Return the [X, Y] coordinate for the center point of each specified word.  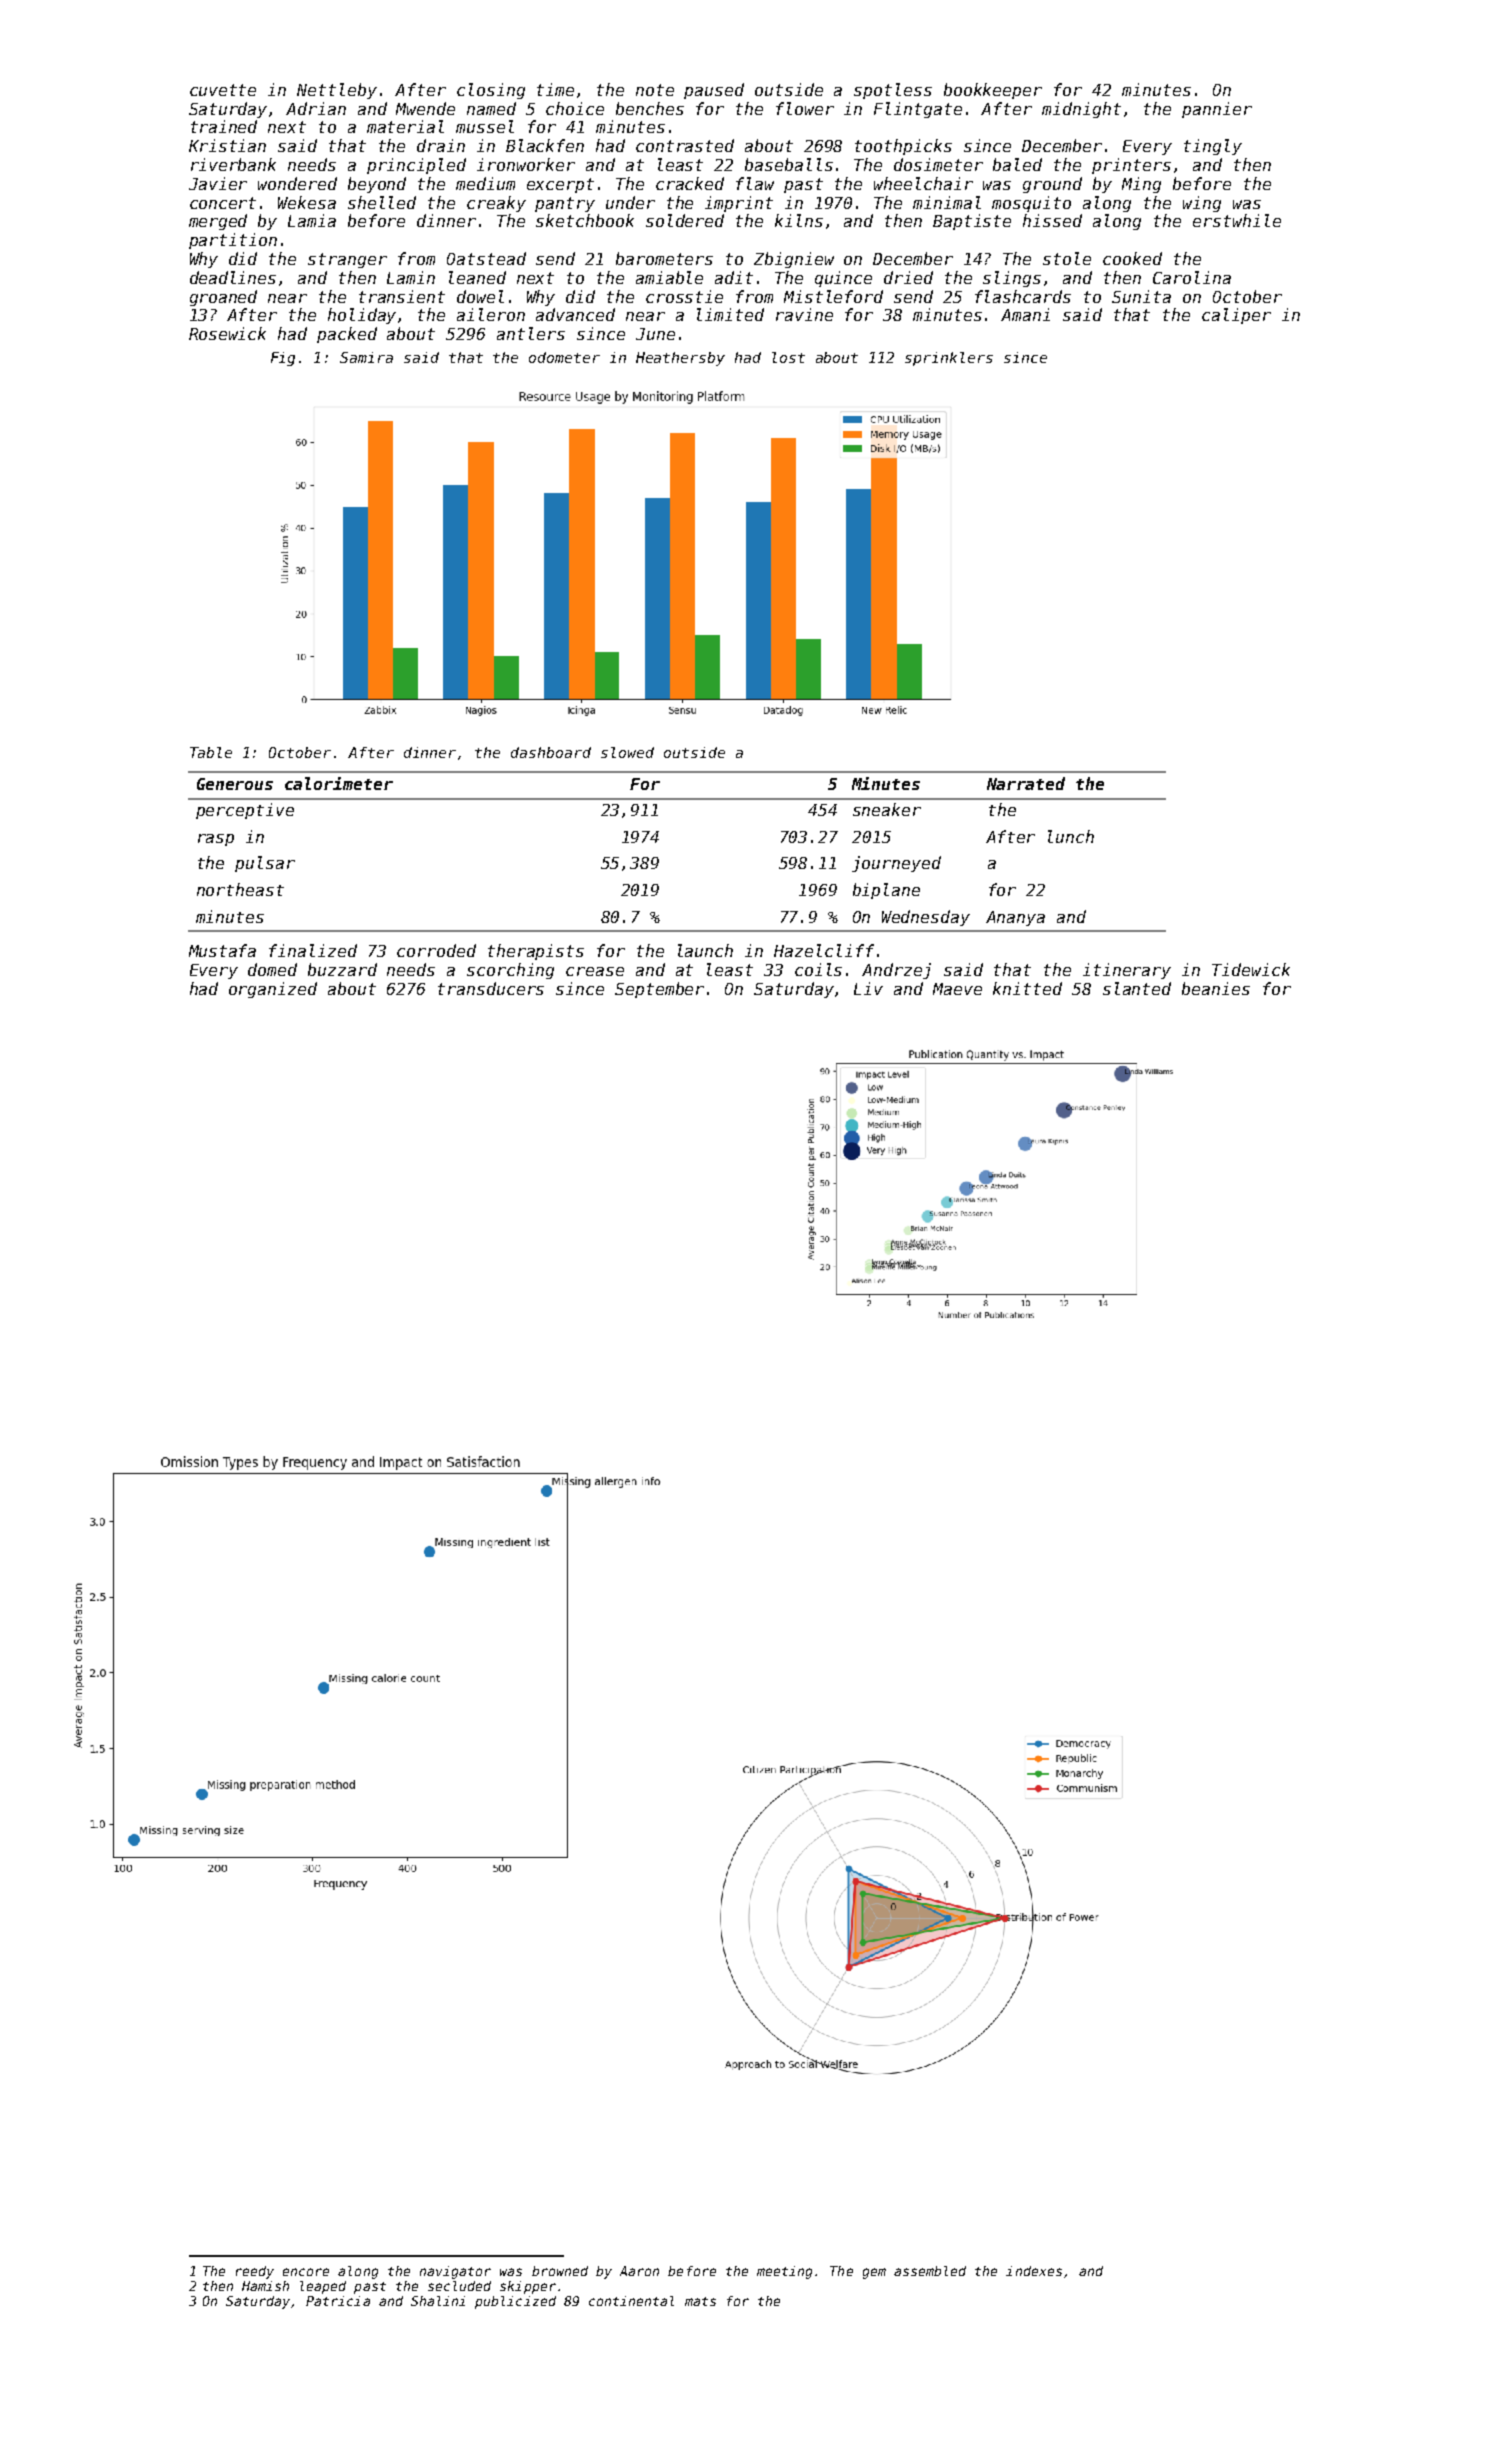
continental [631, 2301]
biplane [886, 891]
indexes [1034, 2271]
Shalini [438, 2301]
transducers [491, 988]
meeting [784, 2272]
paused [714, 91]
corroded [436, 950]
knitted [1027, 988]
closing [491, 91]
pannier [1217, 110]
